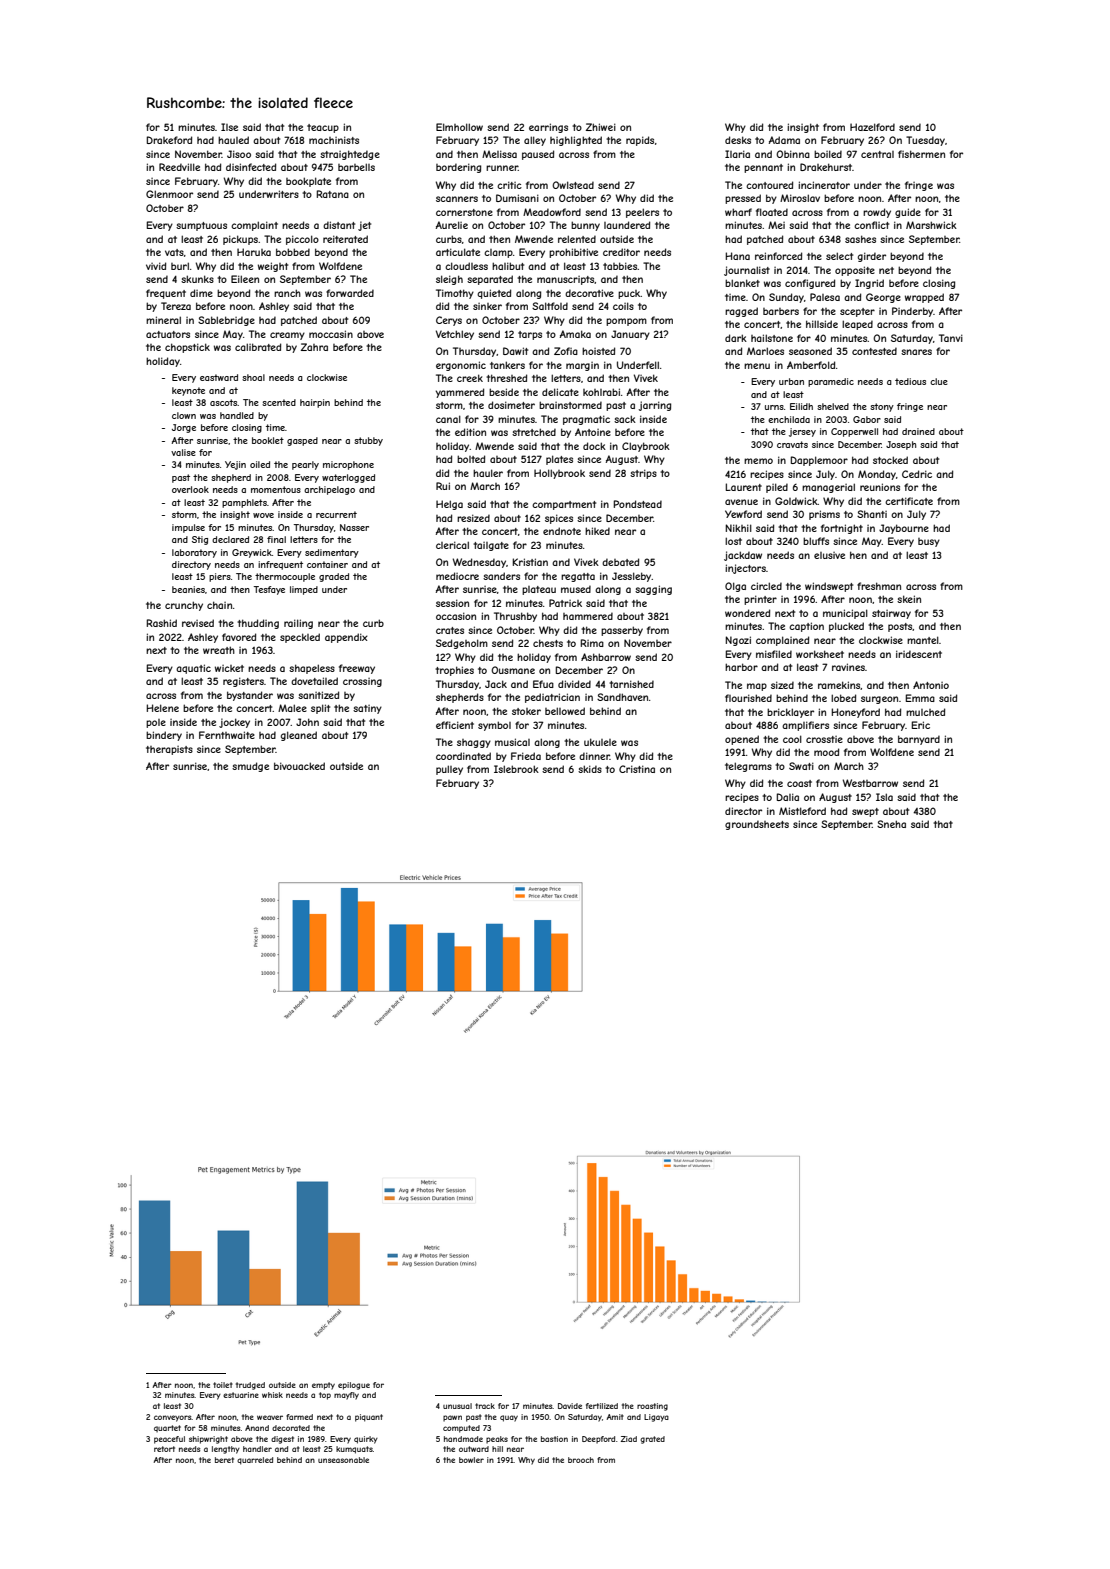 Image resolution: width=1110 pixels, height=1569 pixels. What do you see at coordinates (891, 824) in the image?
I see `Sneha` at bounding box center [891, 824].
